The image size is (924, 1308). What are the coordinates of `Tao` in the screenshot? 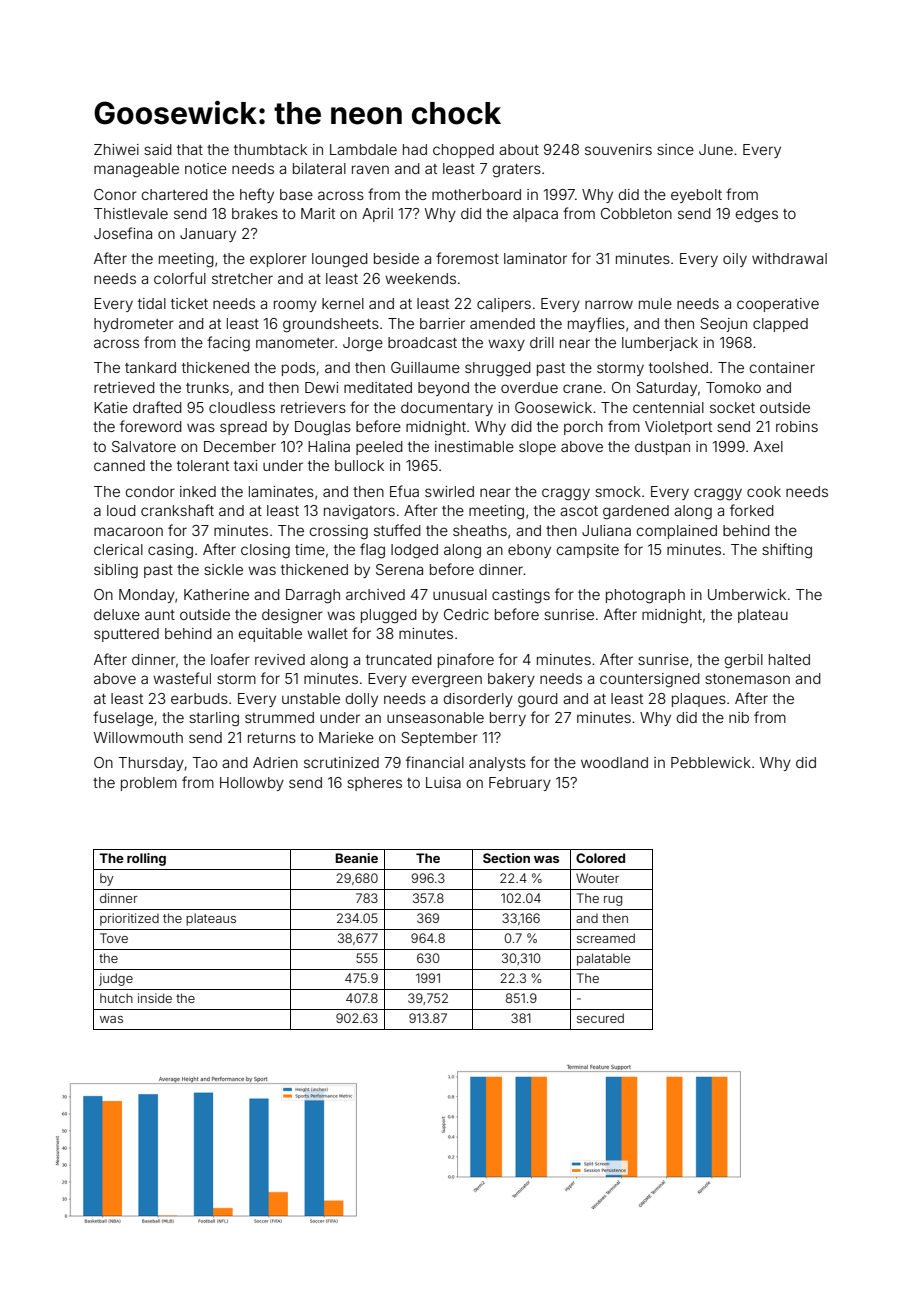 It's located at (204, 762).
